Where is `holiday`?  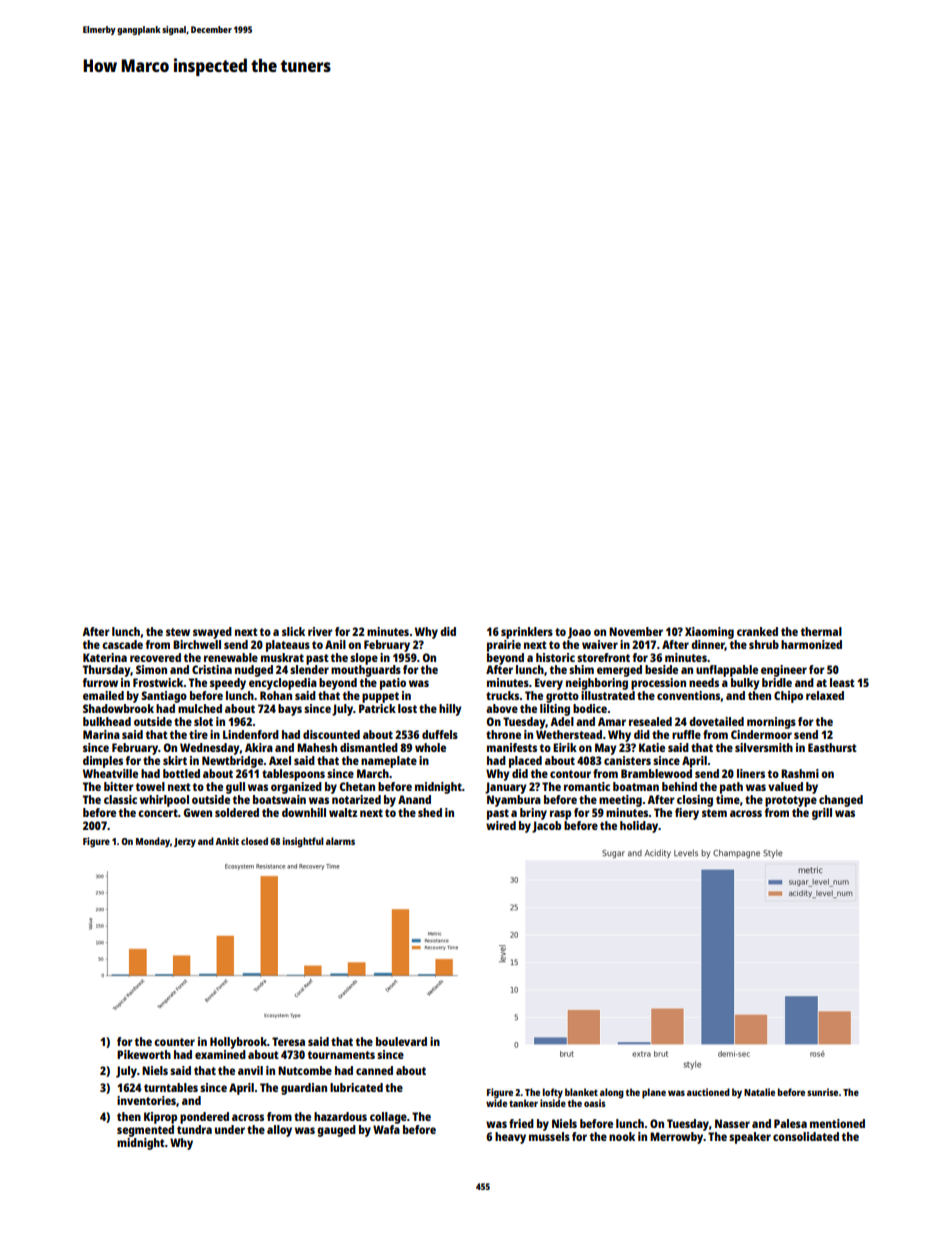
holiday is located at coordinates (639, 827).
